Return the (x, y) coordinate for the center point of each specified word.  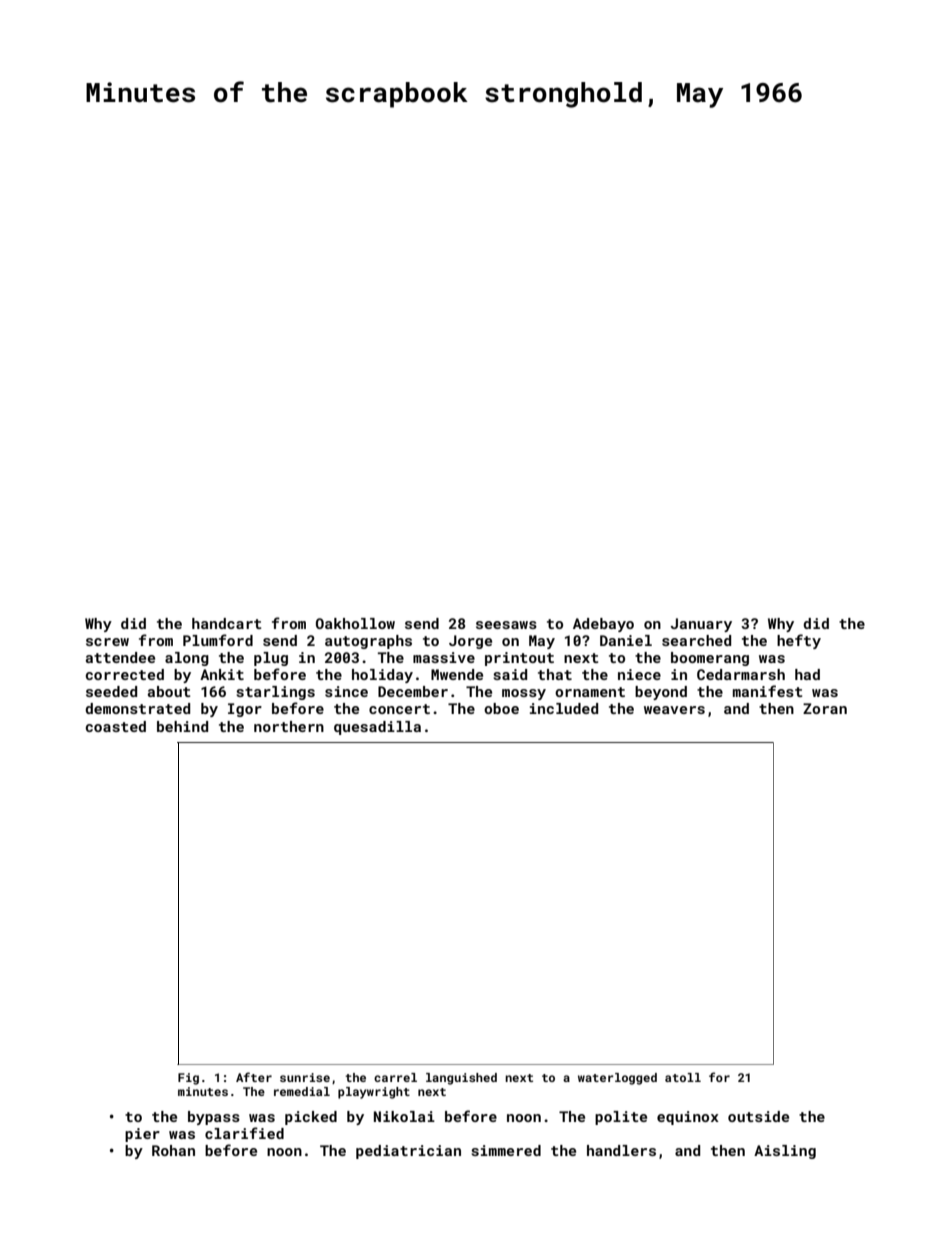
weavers (674, 710)
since (346, 691)
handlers (621, 1150)
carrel (395, 1077)
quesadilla (377, 728)
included (564, 708)
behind (182, 726)
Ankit (222, 674)
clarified (244, 1133)
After (254, 1077)
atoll (683, 1077)
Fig (188, 1079)
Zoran (825, 708)
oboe (501, 708)
